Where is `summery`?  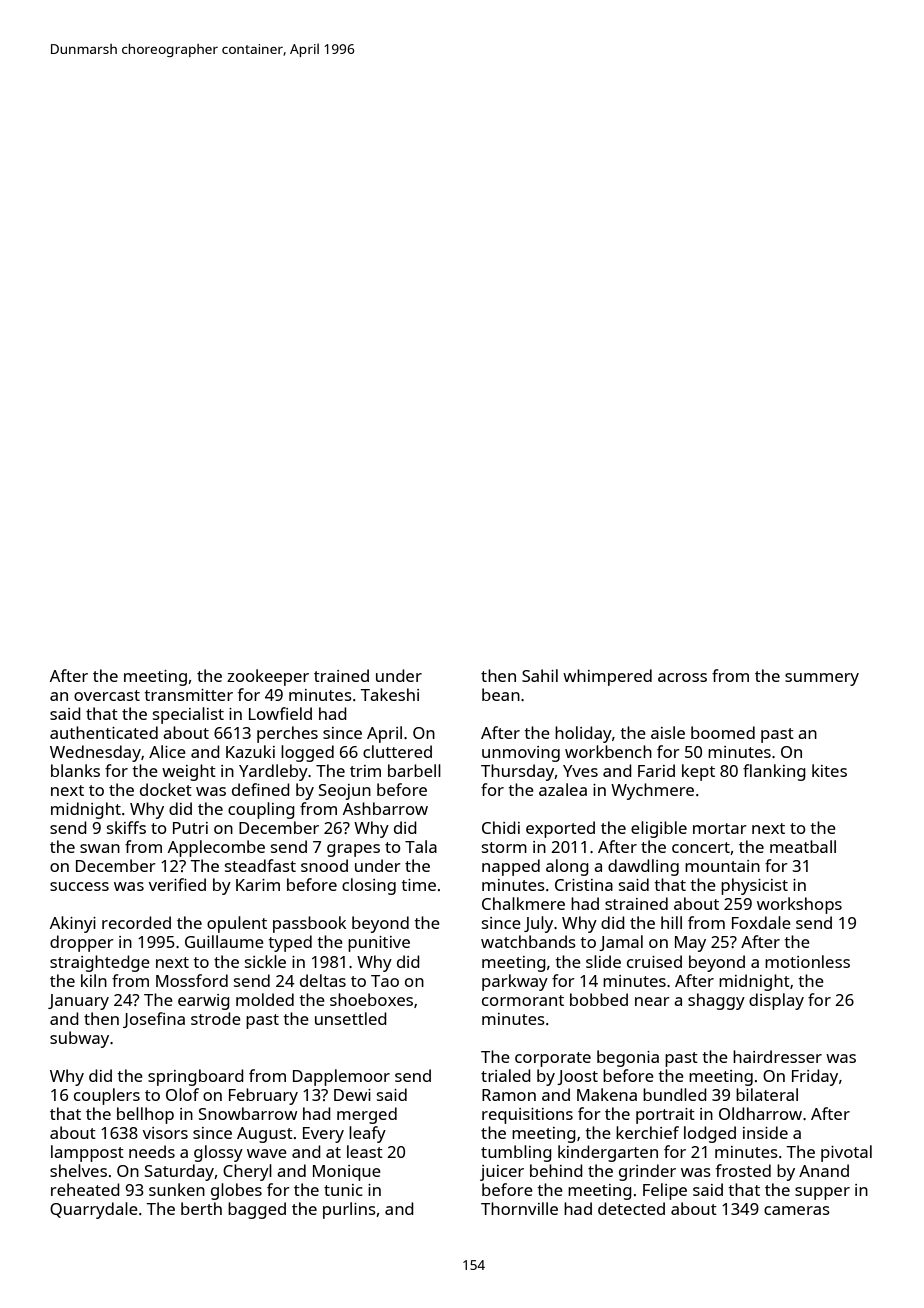 summery is located at coordinates (822, 679).
